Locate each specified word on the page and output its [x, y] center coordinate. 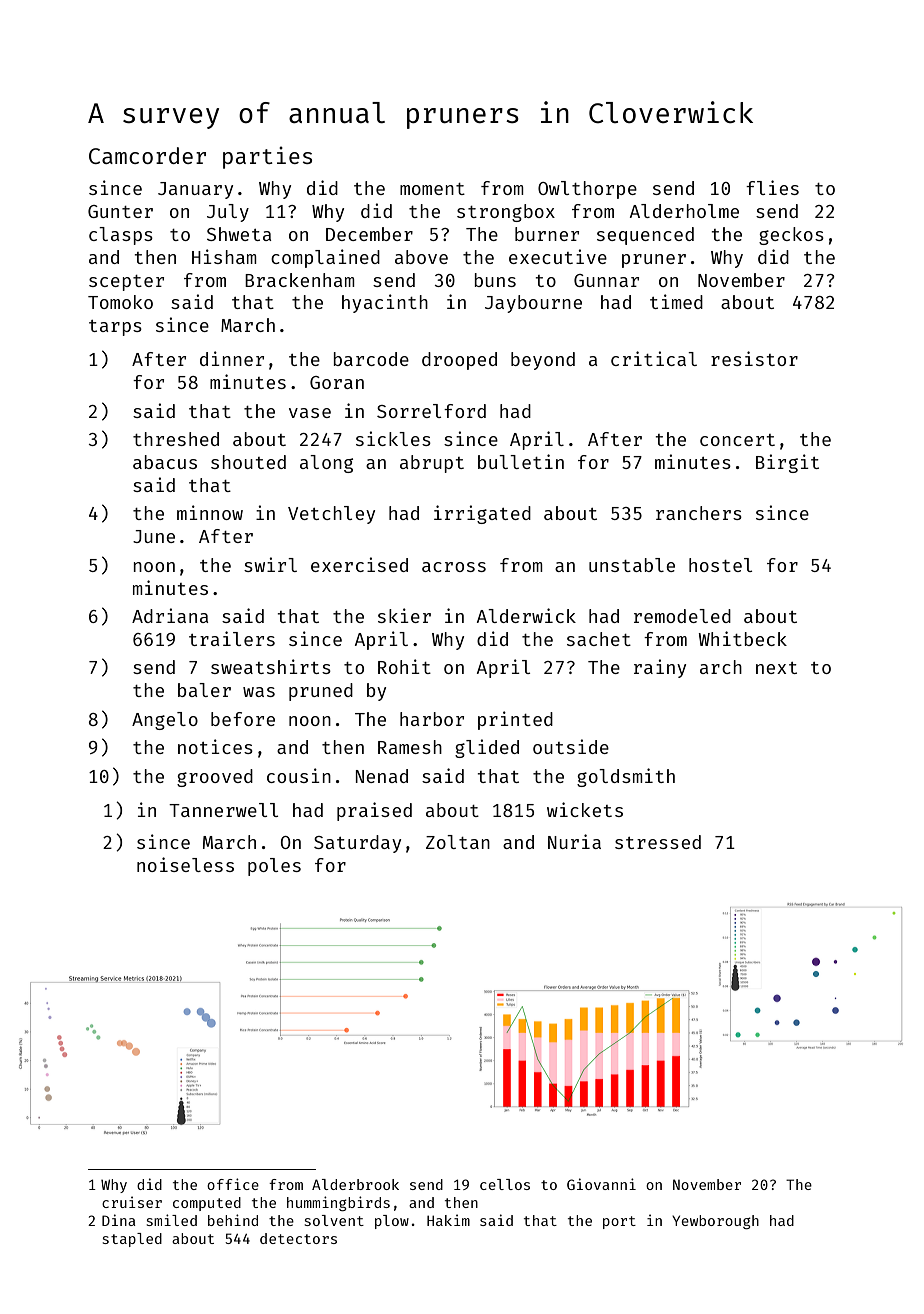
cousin [299, 775]
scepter [126, 283]
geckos [791, 236]
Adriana [170, 615]
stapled [132, 1240]
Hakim [448, 1220]
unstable [632, 565]
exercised [359, 564]
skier [404, 615]
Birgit [787, 463]
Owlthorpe [587, 190]
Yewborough [715, 1222]
